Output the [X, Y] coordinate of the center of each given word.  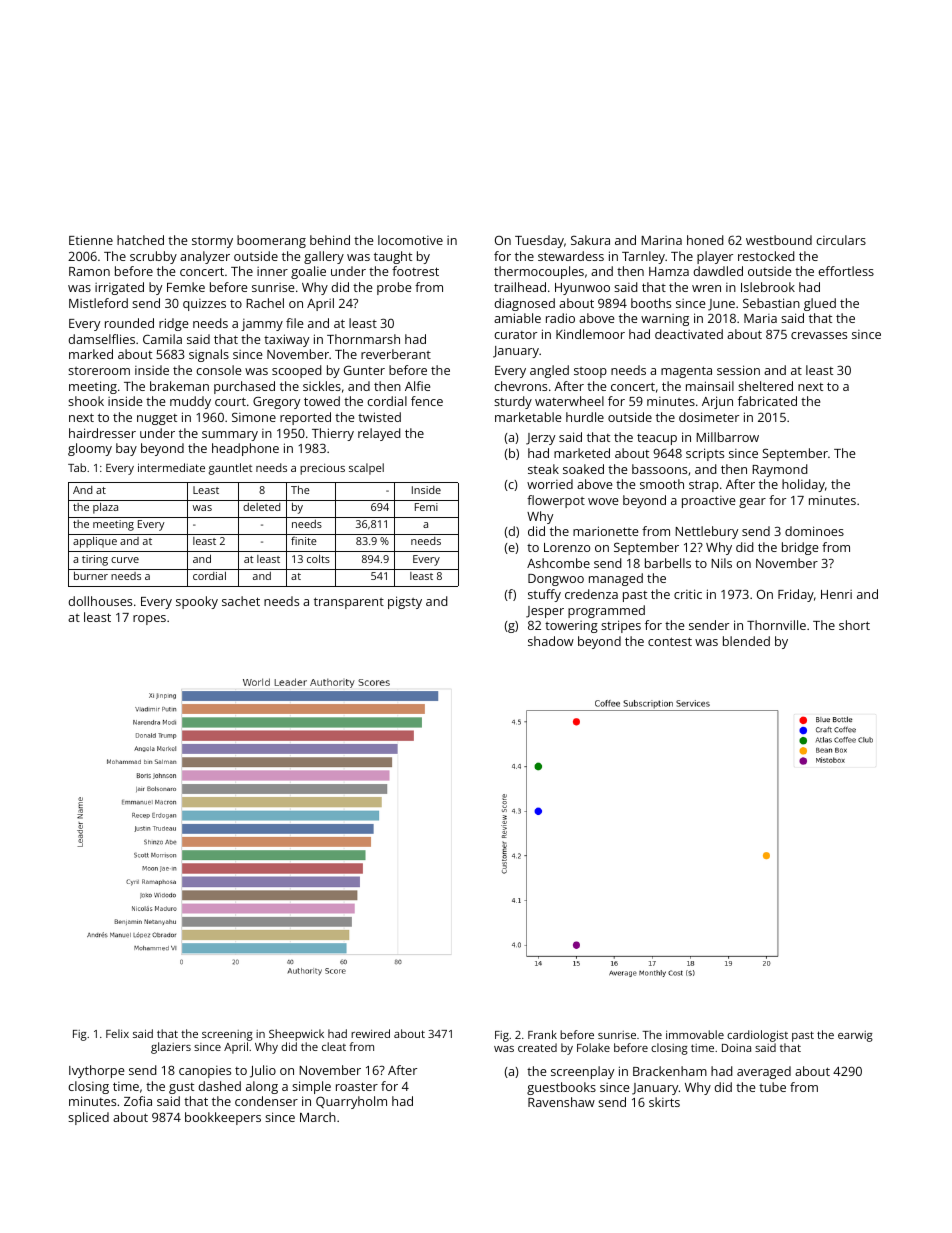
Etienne [91, 240]
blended [746, 641]
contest [670, 641]
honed [705, 240]
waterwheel [569, 401]
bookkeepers [223, 1118]
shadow [551, 641]
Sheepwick [296, 1035]
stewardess [571, 256]
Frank [542, 1034]
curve [125, 560]
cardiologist [757, 1036]
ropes [149, 620]
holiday [803, 485]
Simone [254, 417]
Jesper [545, 612]
